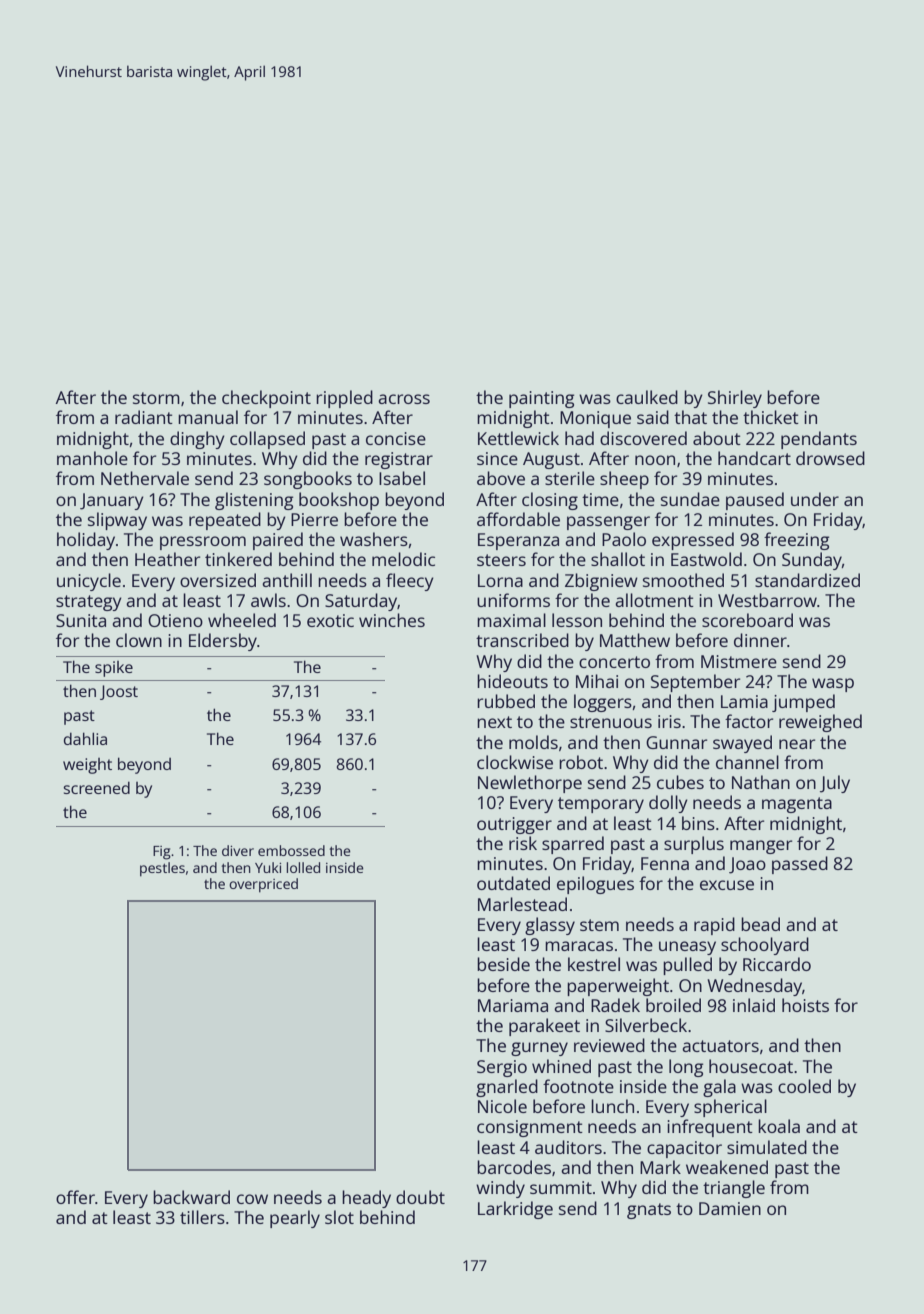 Image resolution: width=924 pixels, height=1314 pixels. I want to click on offer, so click(75, 1197).
